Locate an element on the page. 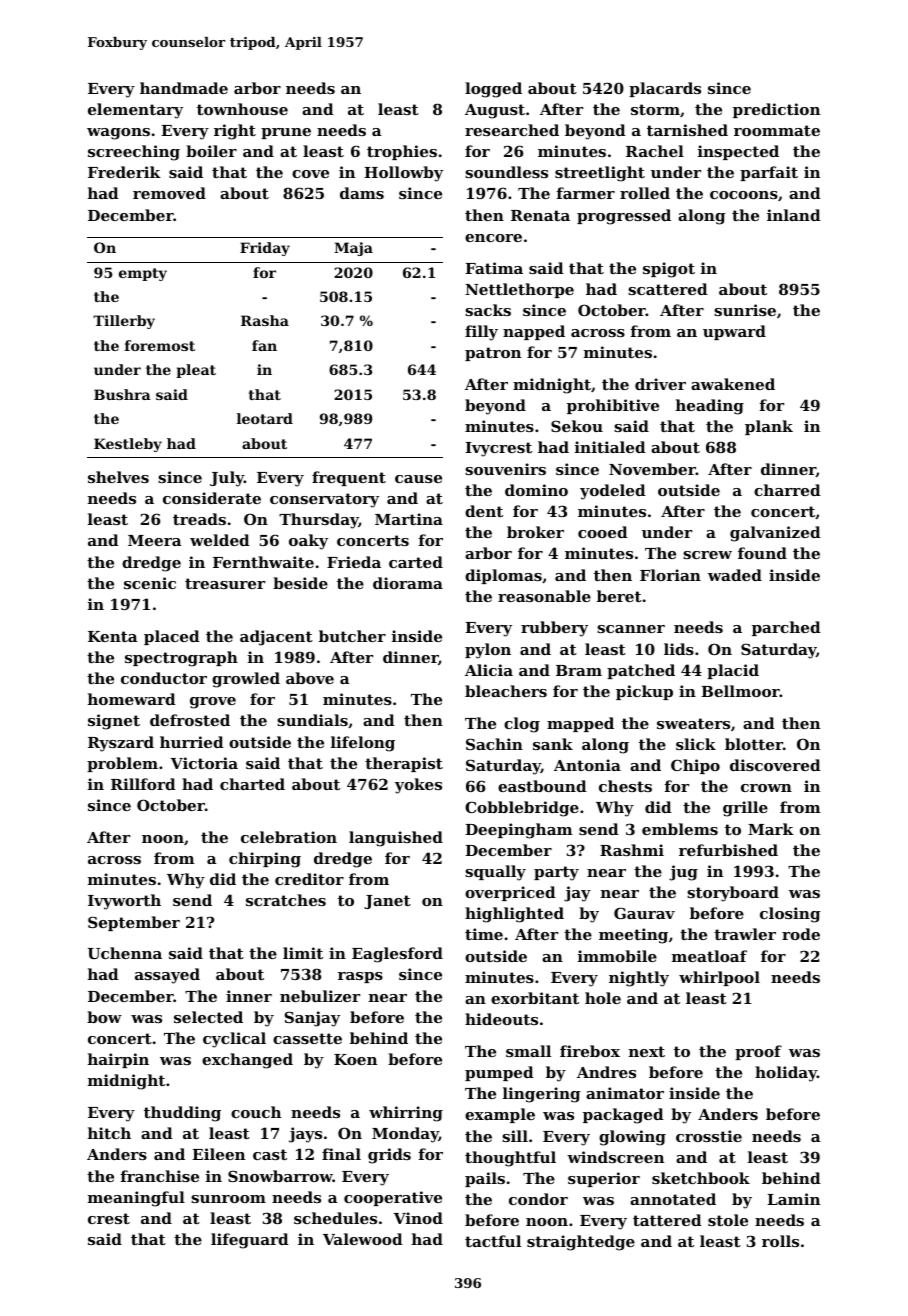  reasonable is located at coordinates (544, 596).
